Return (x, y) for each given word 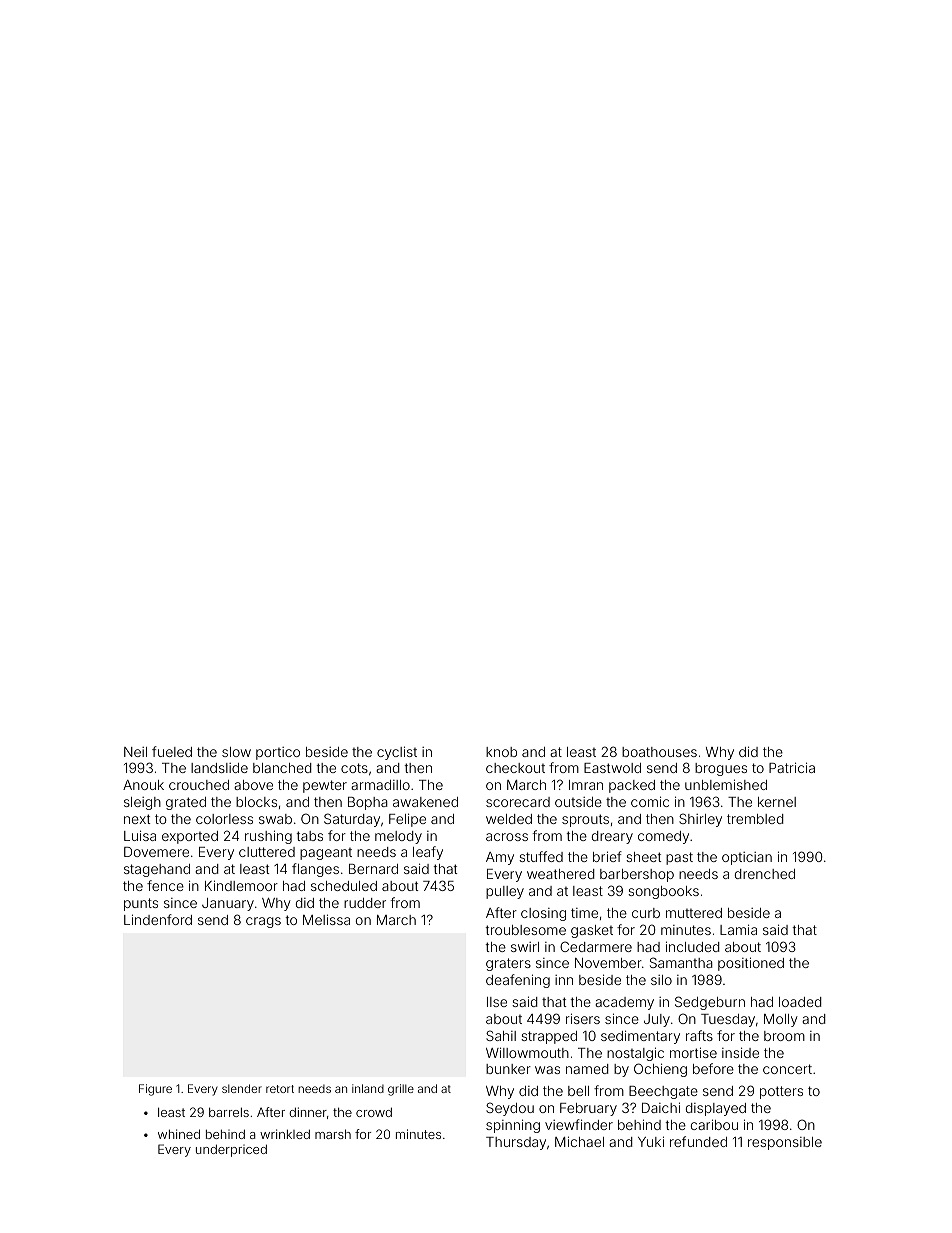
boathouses (659, 752)
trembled (755, 819)
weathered (561, 874)
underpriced (231, 1150)
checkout (515, 768)
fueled (172, 751)
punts (141, 904)
